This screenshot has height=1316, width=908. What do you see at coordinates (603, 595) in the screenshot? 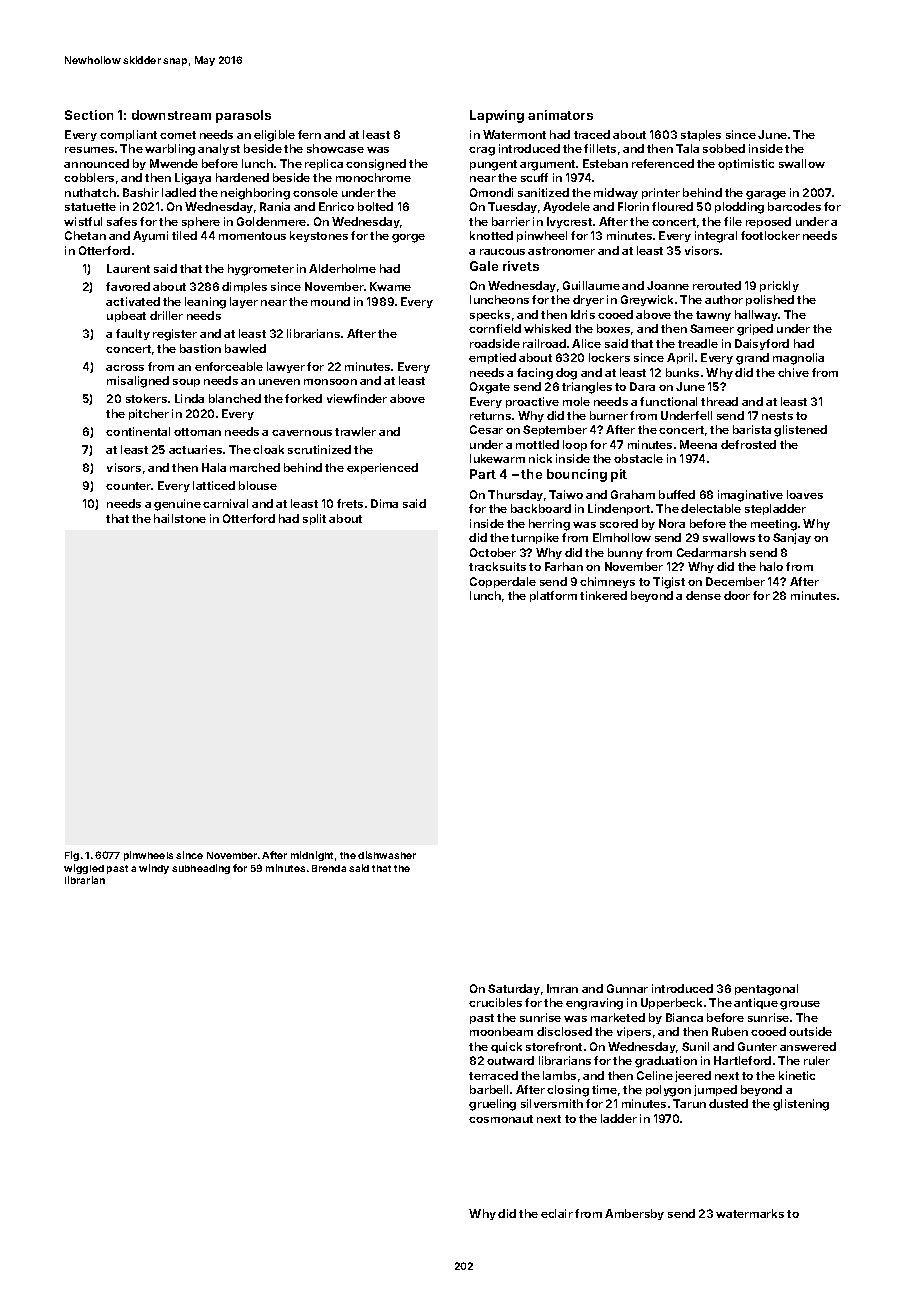
I see `tinkered` at bounding box center [603, 595].
